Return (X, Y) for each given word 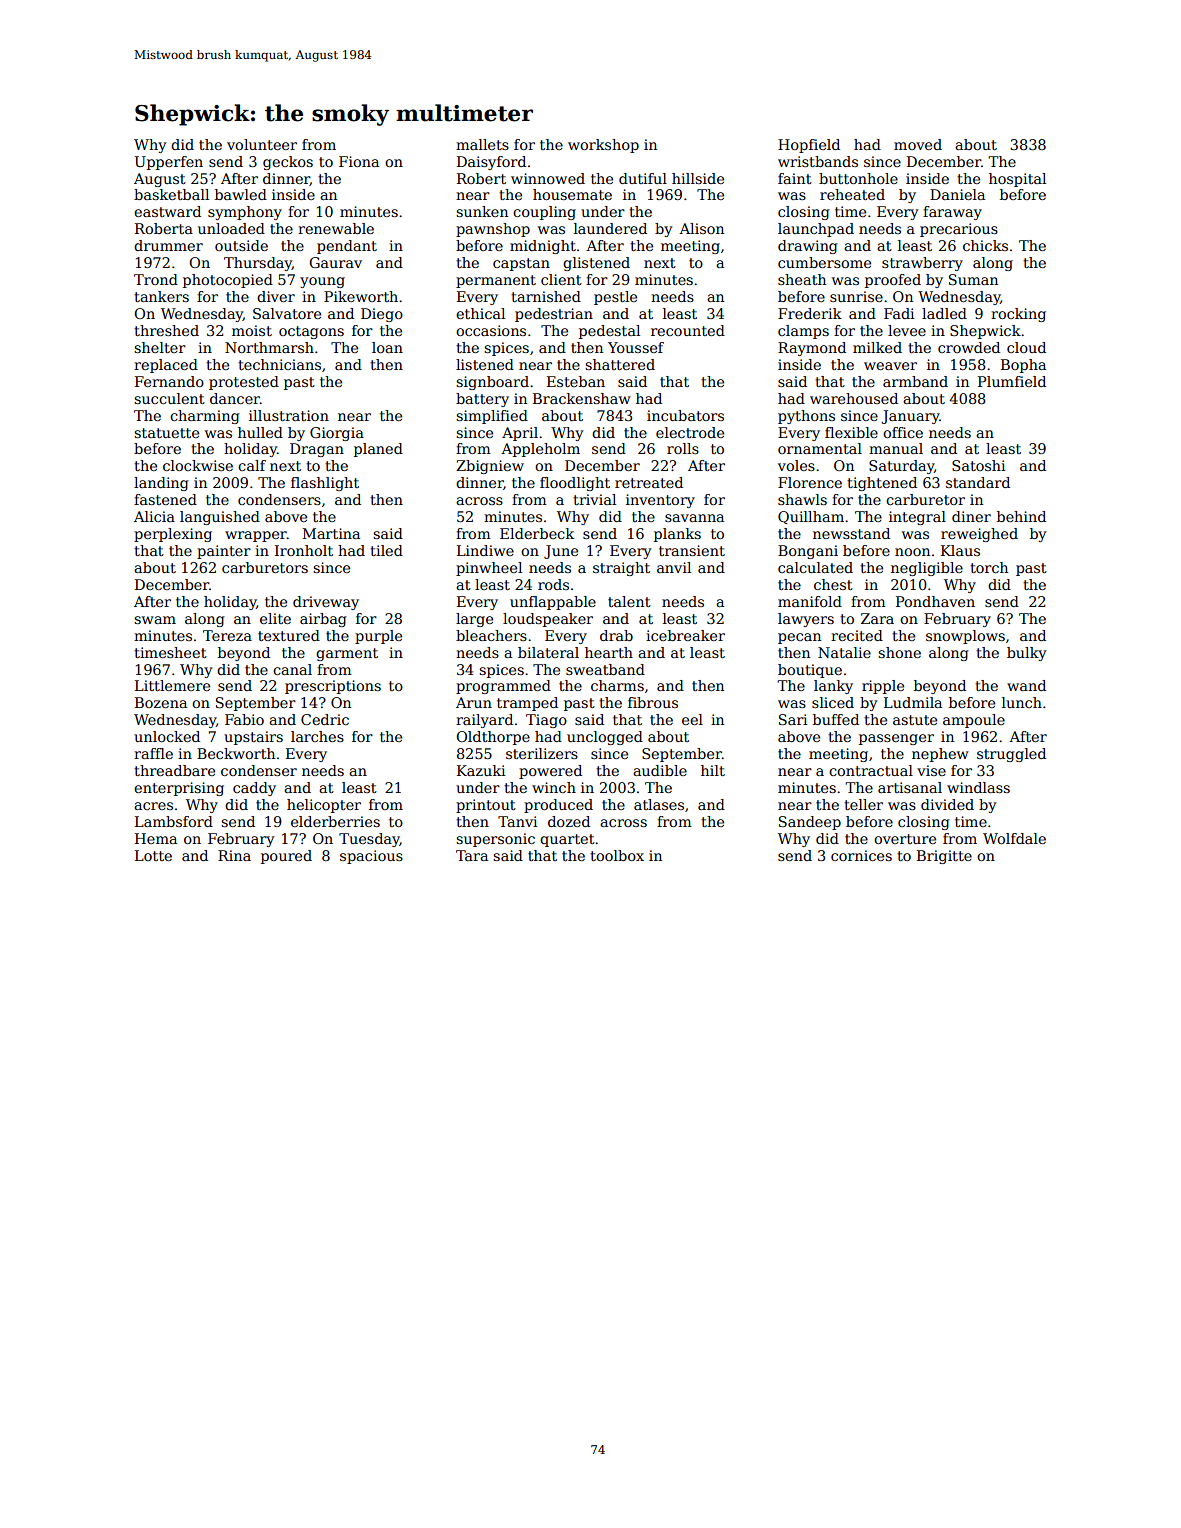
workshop (603, 146)
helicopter (324, 806)
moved (918, 144)
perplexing (173, 535)
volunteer (262, 144)
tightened (882, 484)
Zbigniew (490, 467)
